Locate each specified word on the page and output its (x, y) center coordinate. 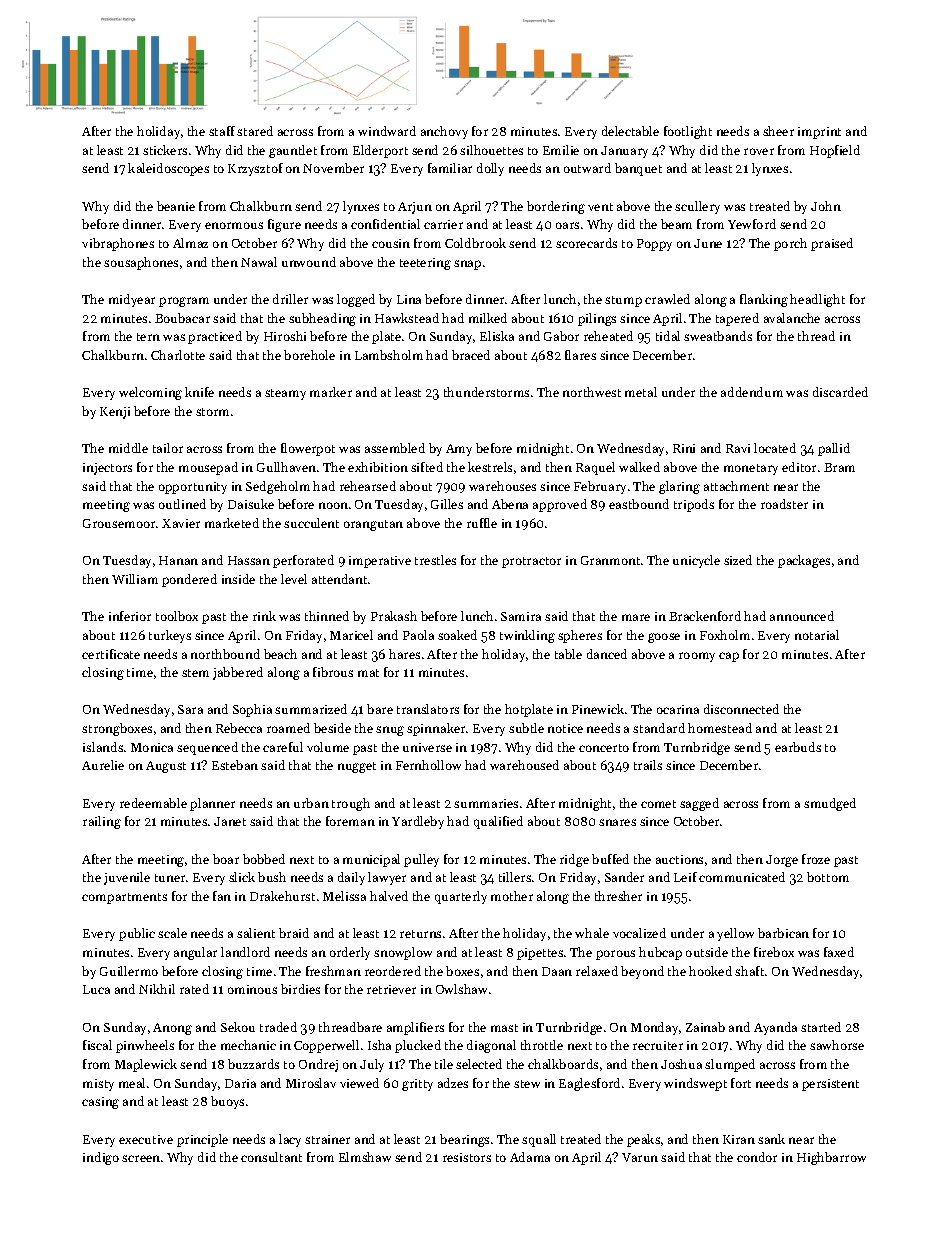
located (775, 448)
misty (98, 1085)
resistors (467, 1157)
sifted (427, 467)
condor (757, 1157)
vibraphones (118, 244)
